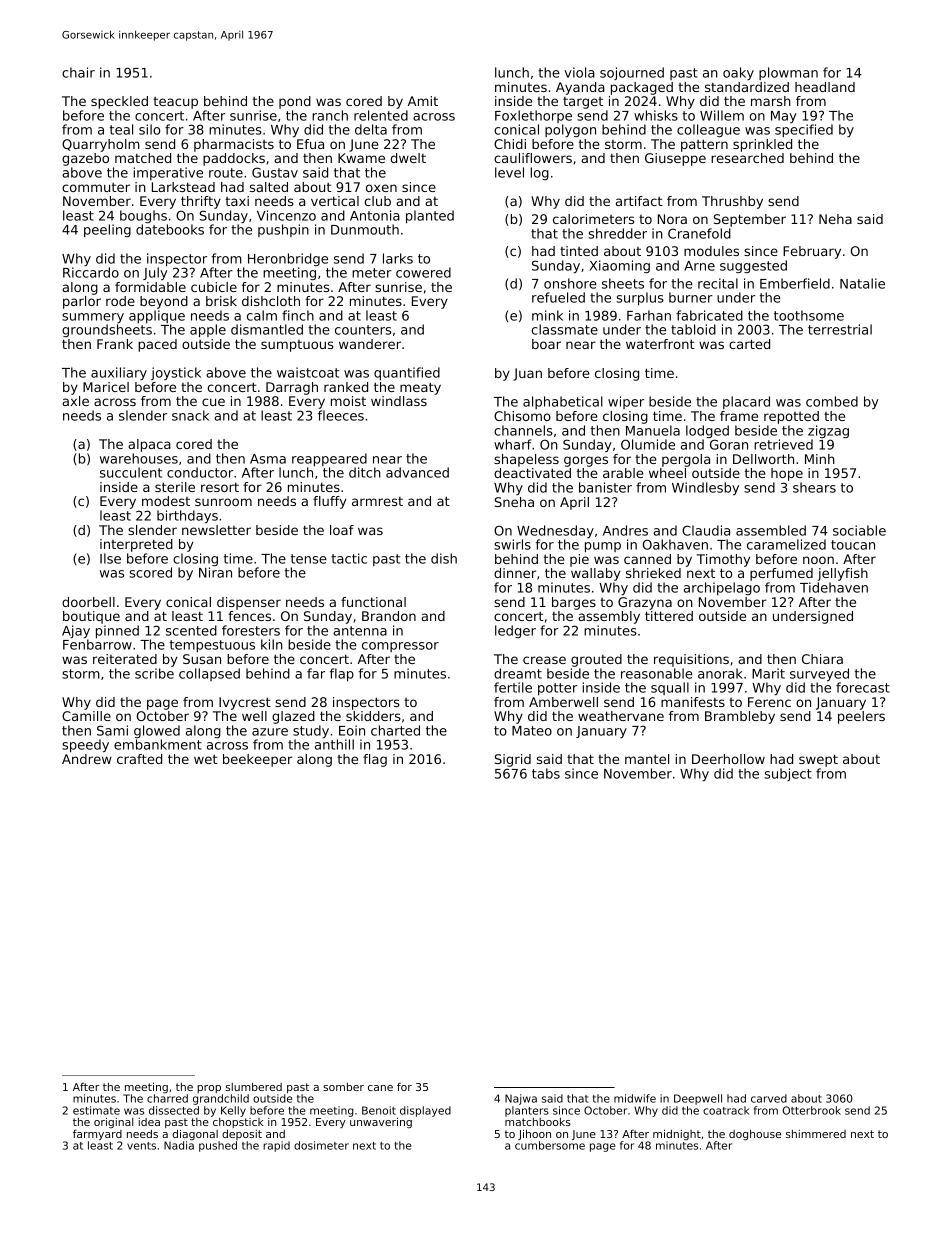  I want to click on prop, so click(209, 1089).
